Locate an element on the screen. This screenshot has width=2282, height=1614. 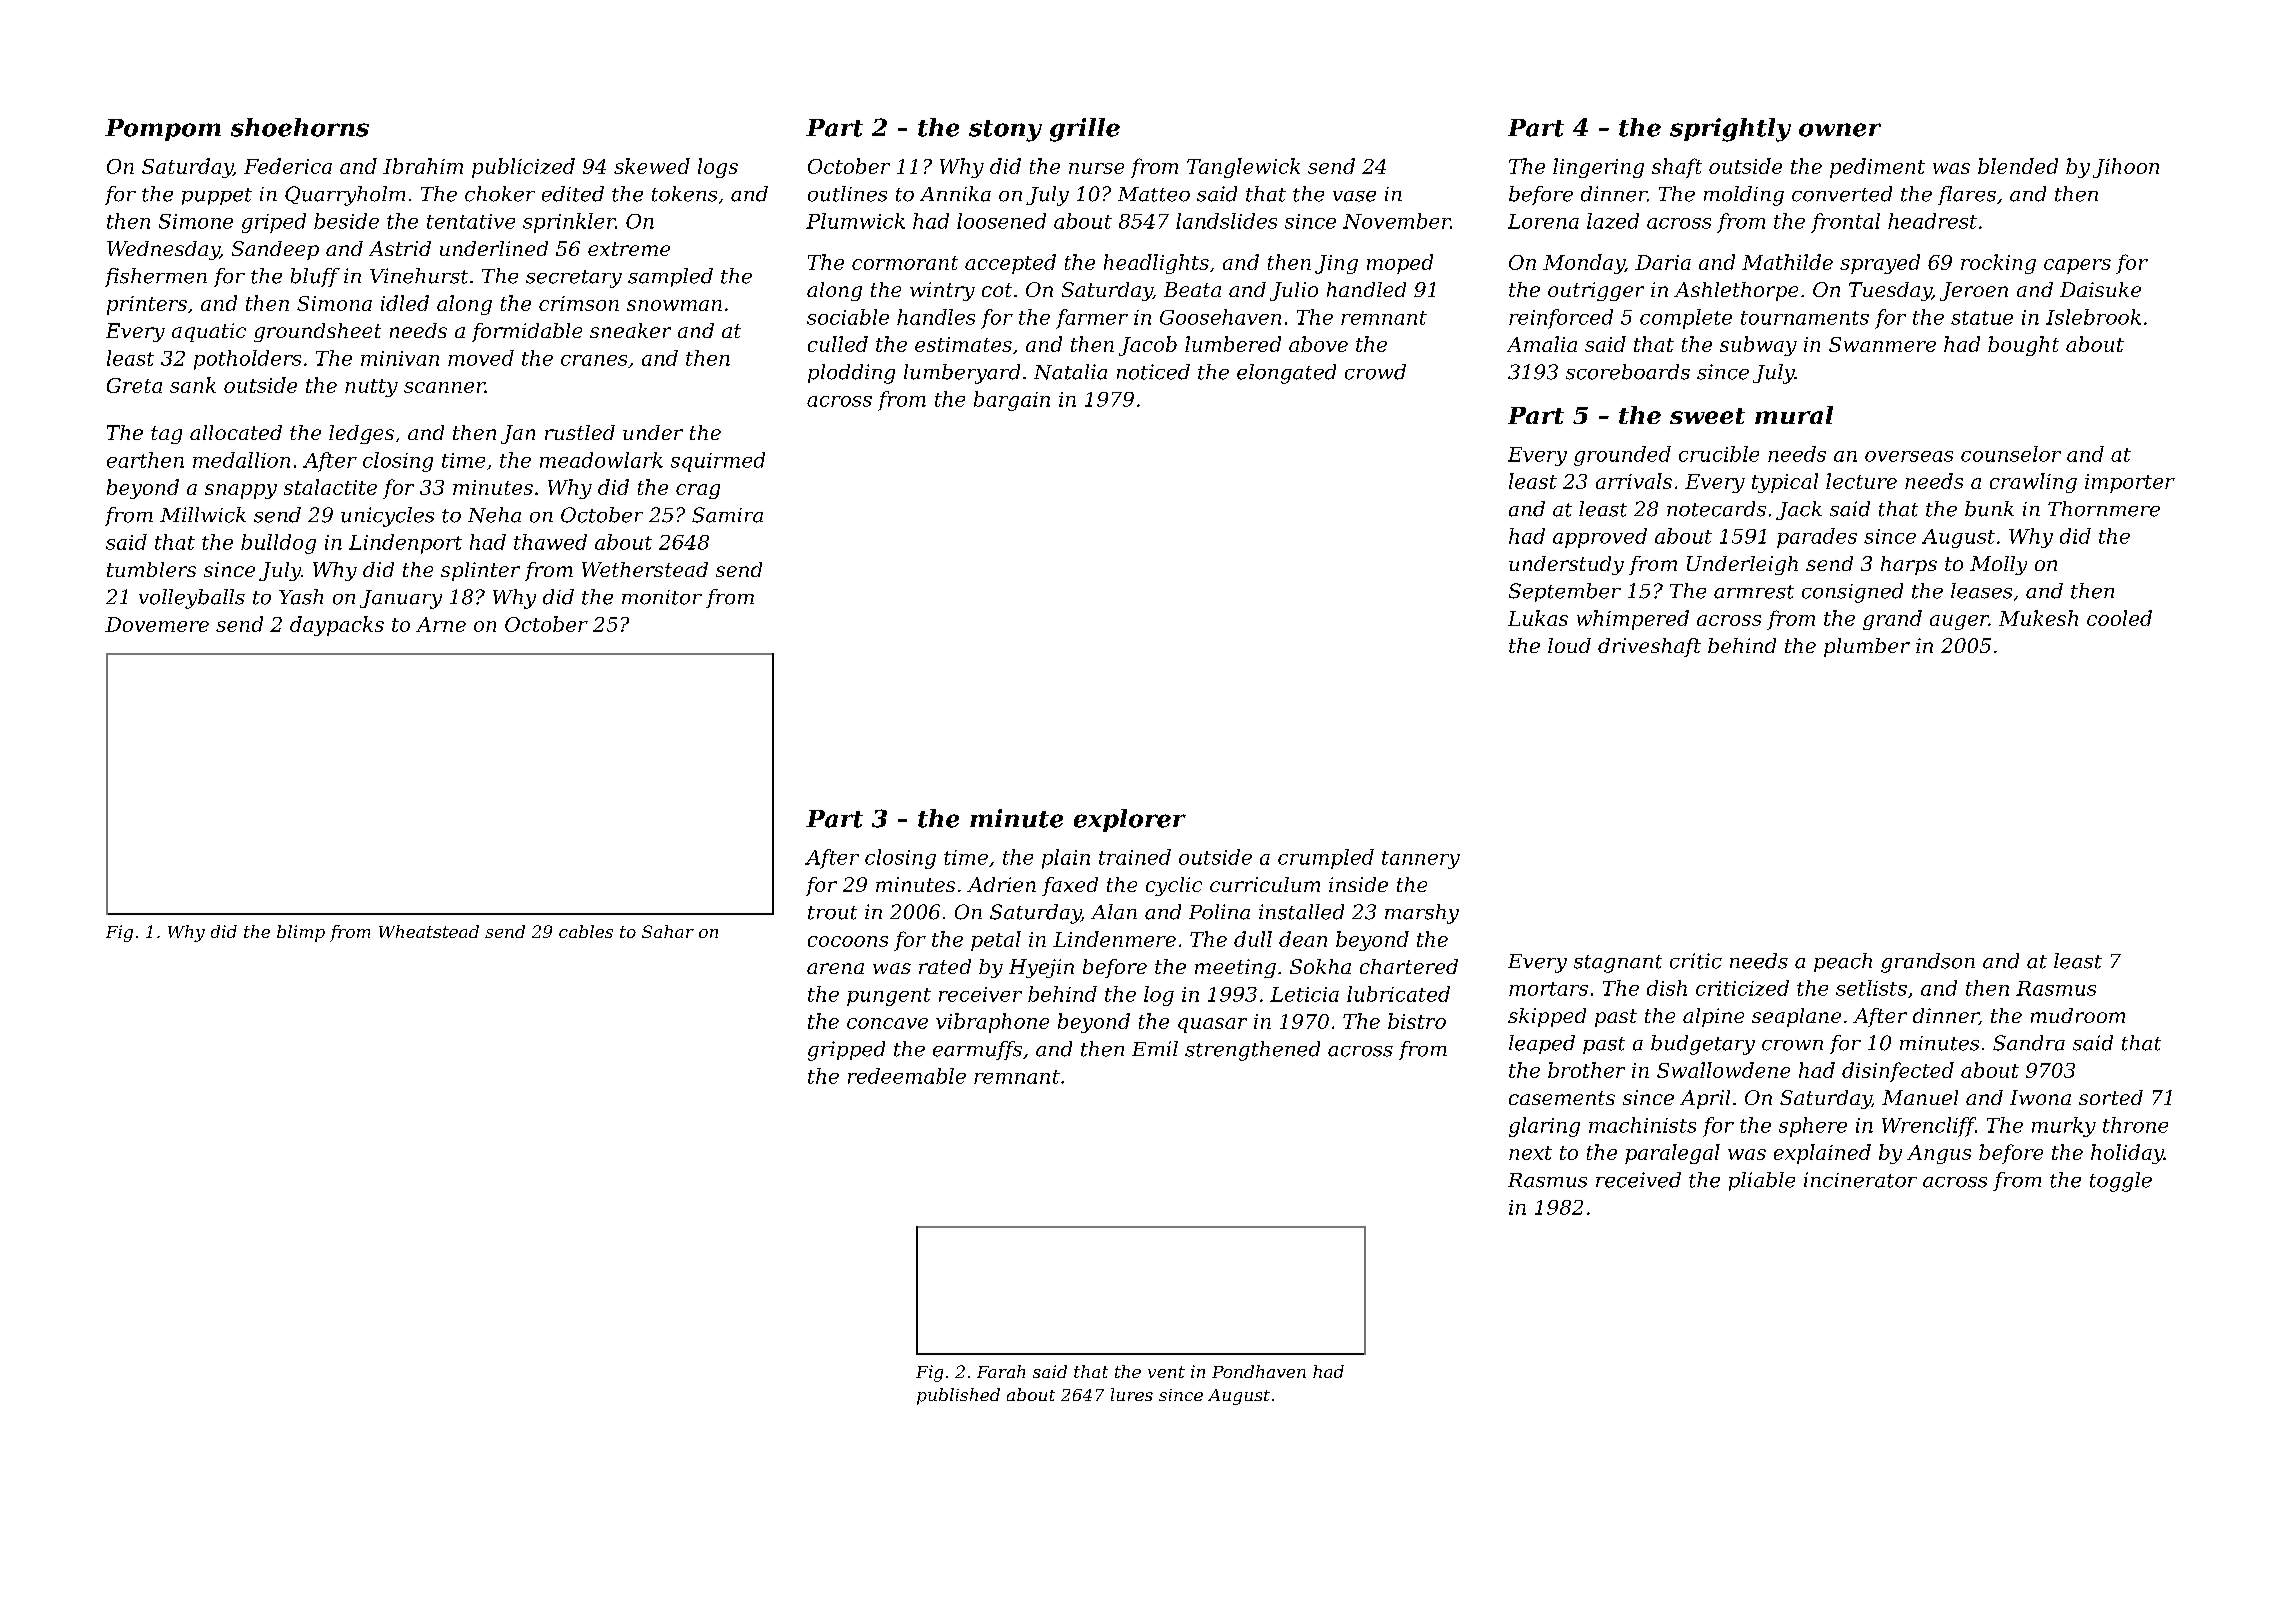
lingering is located at coordinates (1598, 168).
